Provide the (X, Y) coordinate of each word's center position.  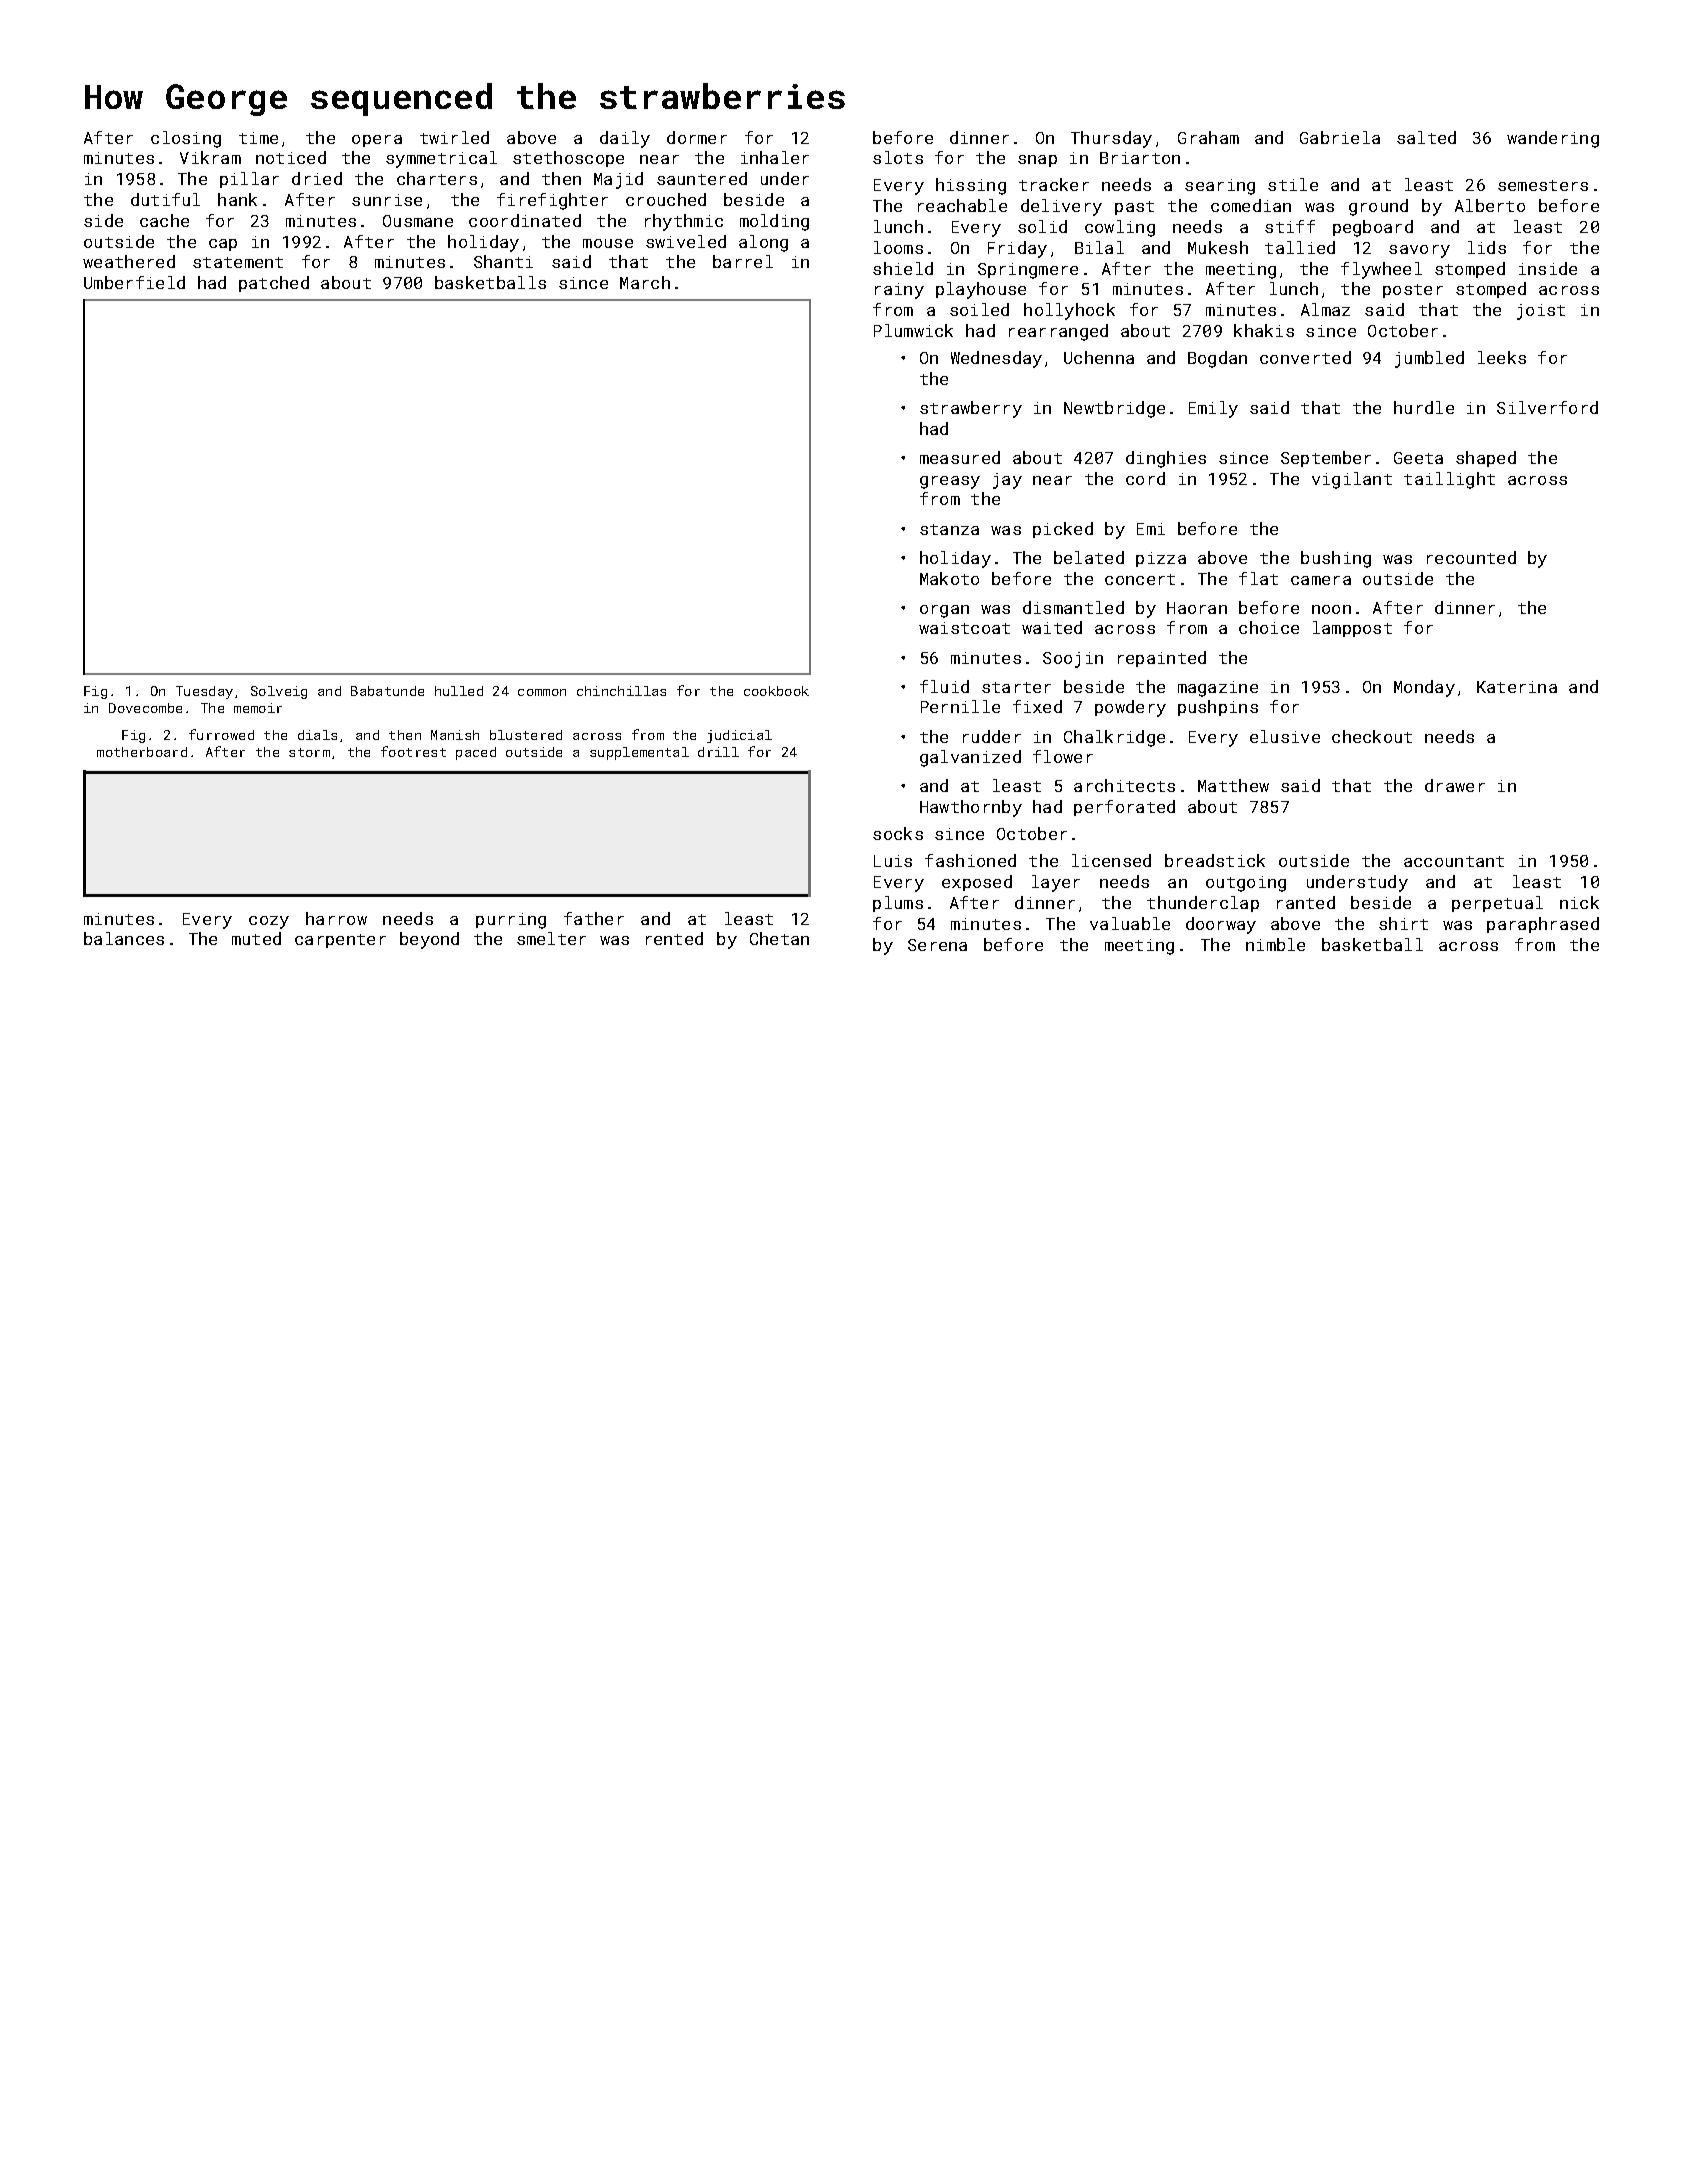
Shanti (503, 261)
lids (1487, 247)
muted (256, 938)
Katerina (1517, 687)
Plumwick (913, 330)
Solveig (279, 692)
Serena (937, 945)
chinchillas (621, 691)
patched (274, 284)
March (645, 282)
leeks (1502, 357)
